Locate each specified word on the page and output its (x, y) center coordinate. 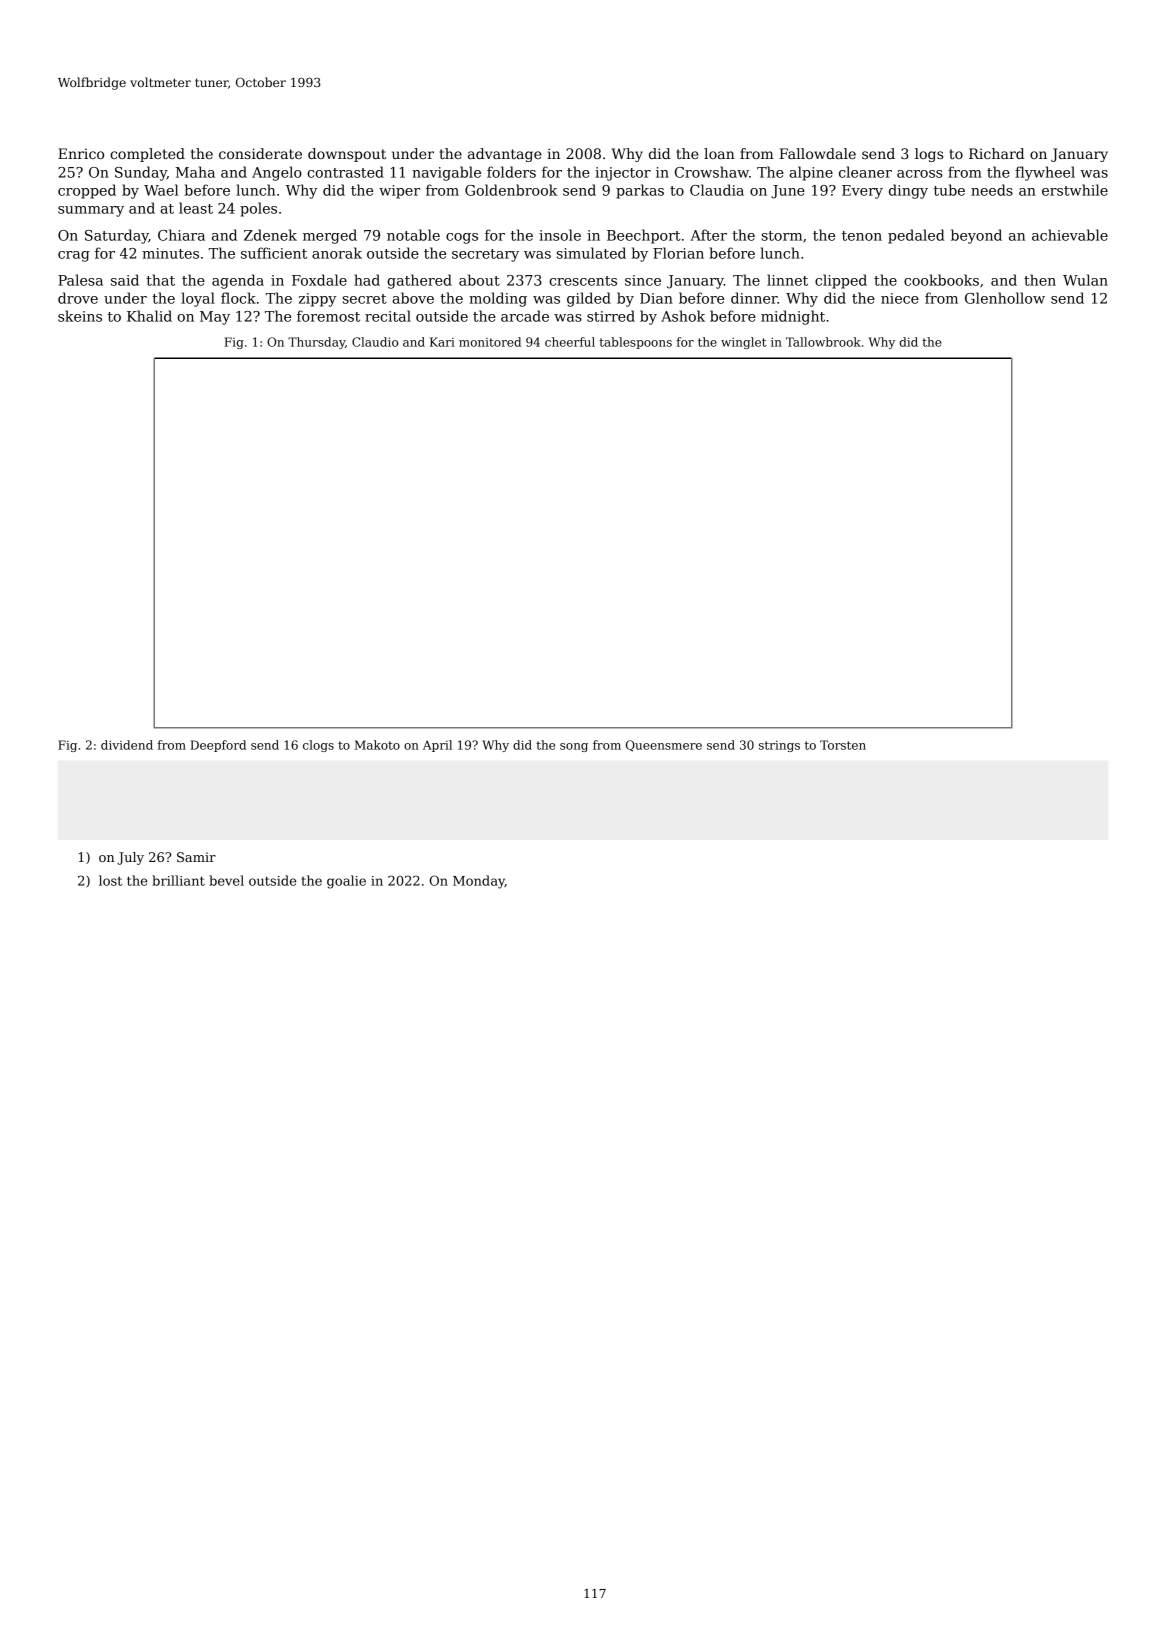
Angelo (277, 173)
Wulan (1085, 280)
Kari (442, 342)
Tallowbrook (823, 342)
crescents (583, 281)
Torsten (843, 745)
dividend (127, 745)
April (437, 746)
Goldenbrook (511, 190)
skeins (80, 316)
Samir (196, 857)
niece (900, 298)
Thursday (316, 343)
